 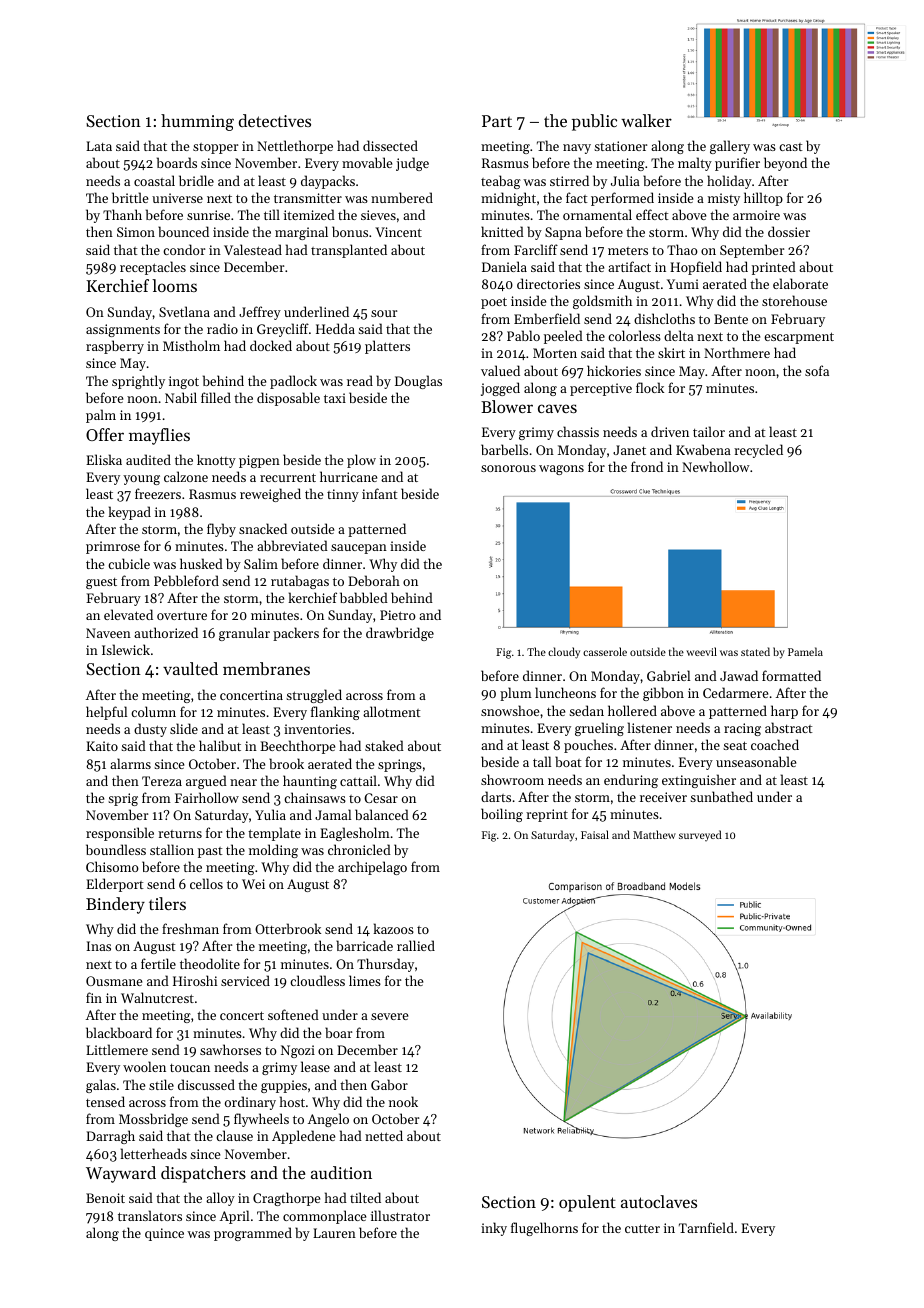 I want to click on surveyed, so click(x=700, y=836).
